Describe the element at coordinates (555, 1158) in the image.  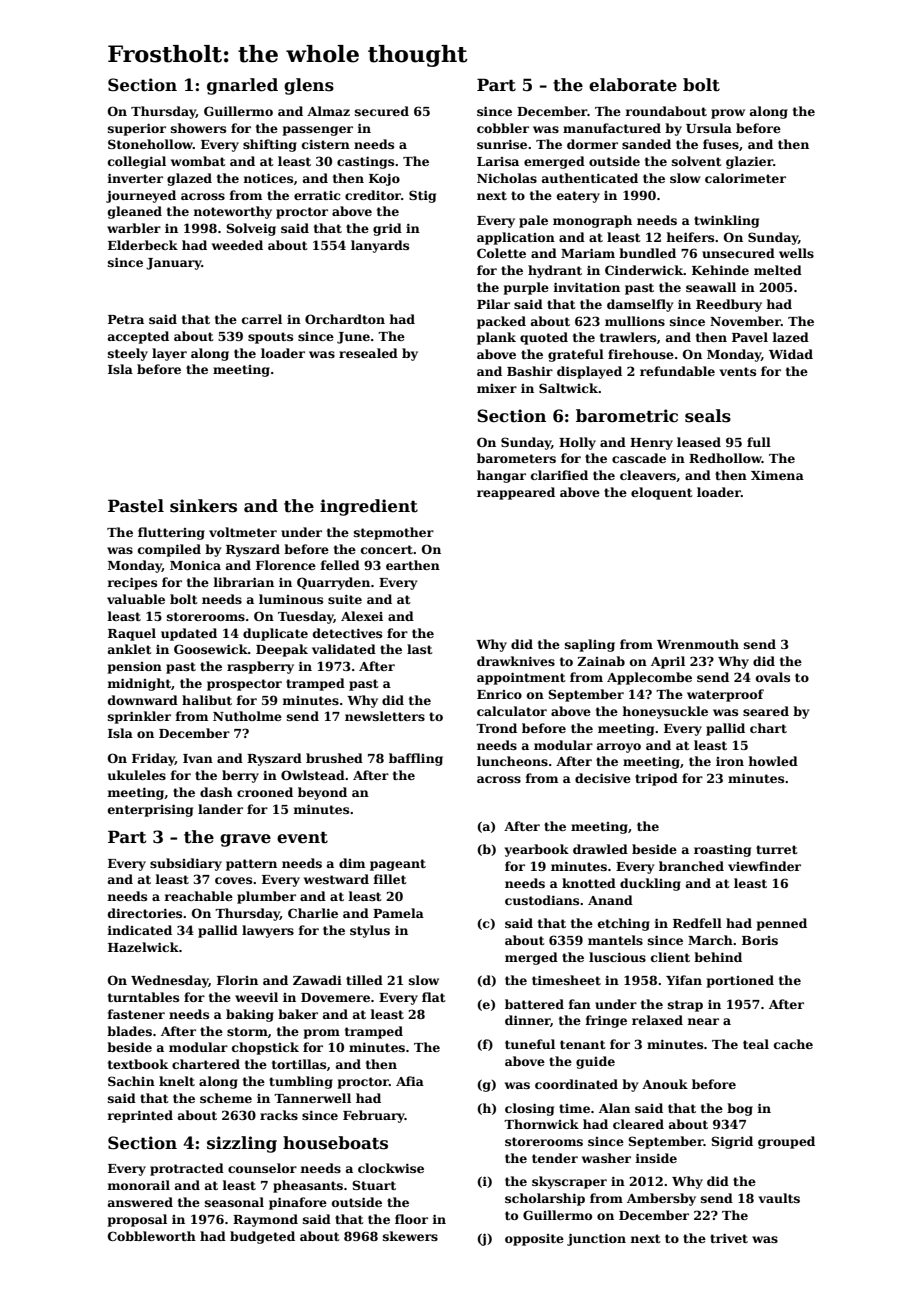
I see `tender` at that location.
